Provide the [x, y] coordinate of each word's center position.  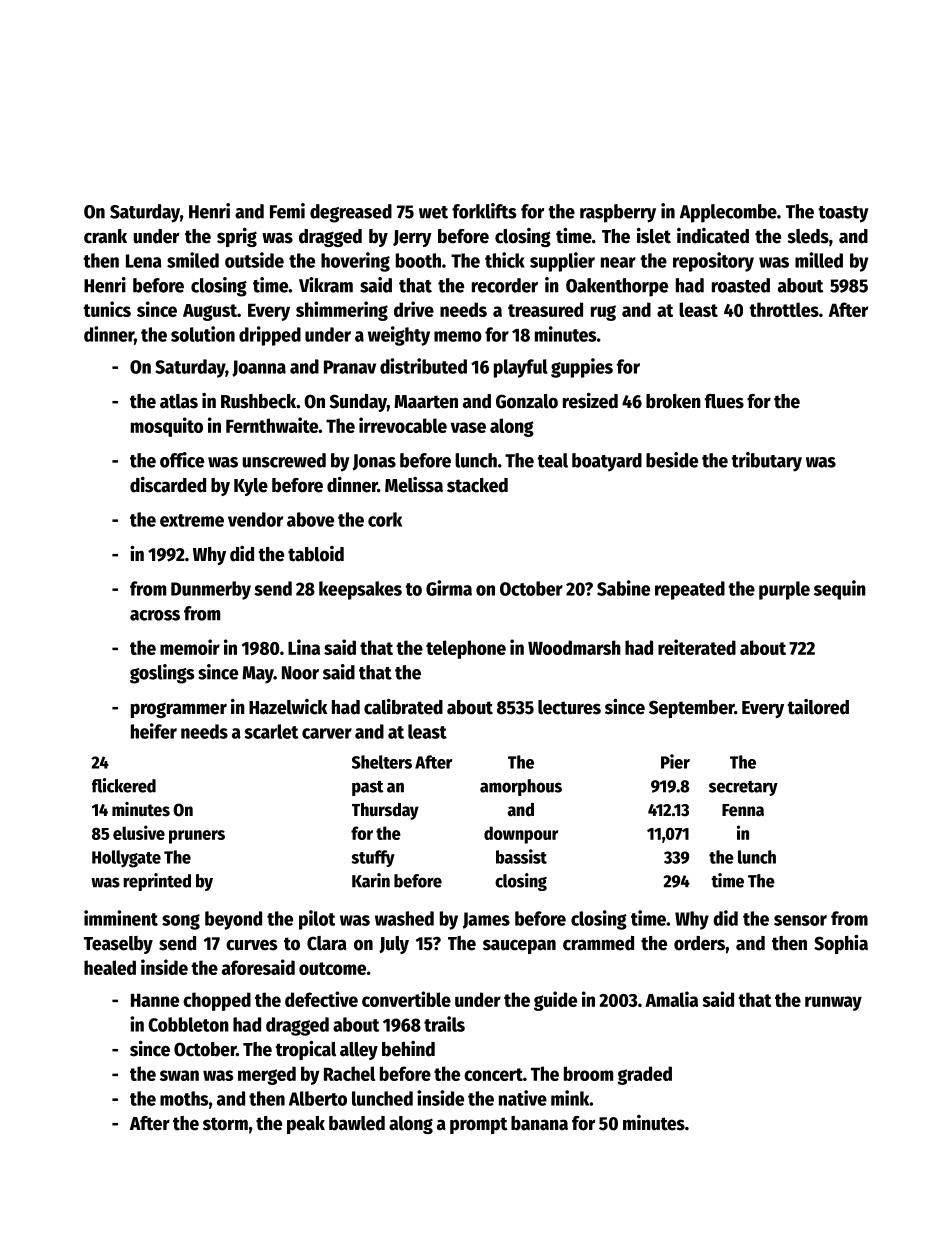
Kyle [251, 487]
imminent [121, 918]
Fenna [743, 810]
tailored [818, 707]
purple [784, 590]
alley [359, 1051]
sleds [808, 236]
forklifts [484, 211]
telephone [466, 649]
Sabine [623, 588]
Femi [287, 211]
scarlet [271, 731]
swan [179, 1075]
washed [404, 918]
